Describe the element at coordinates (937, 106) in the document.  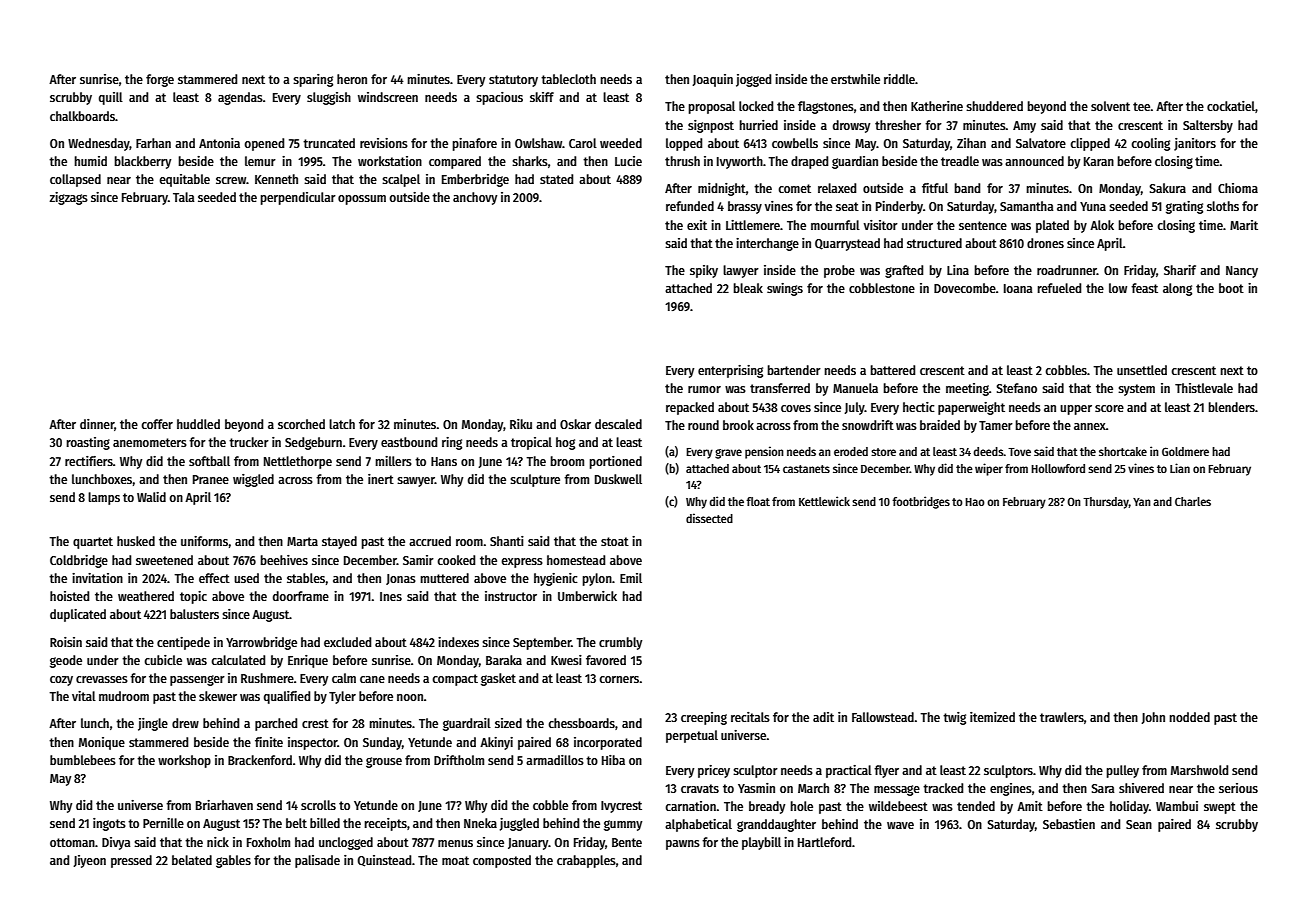
I see `Katherine` at that location.
